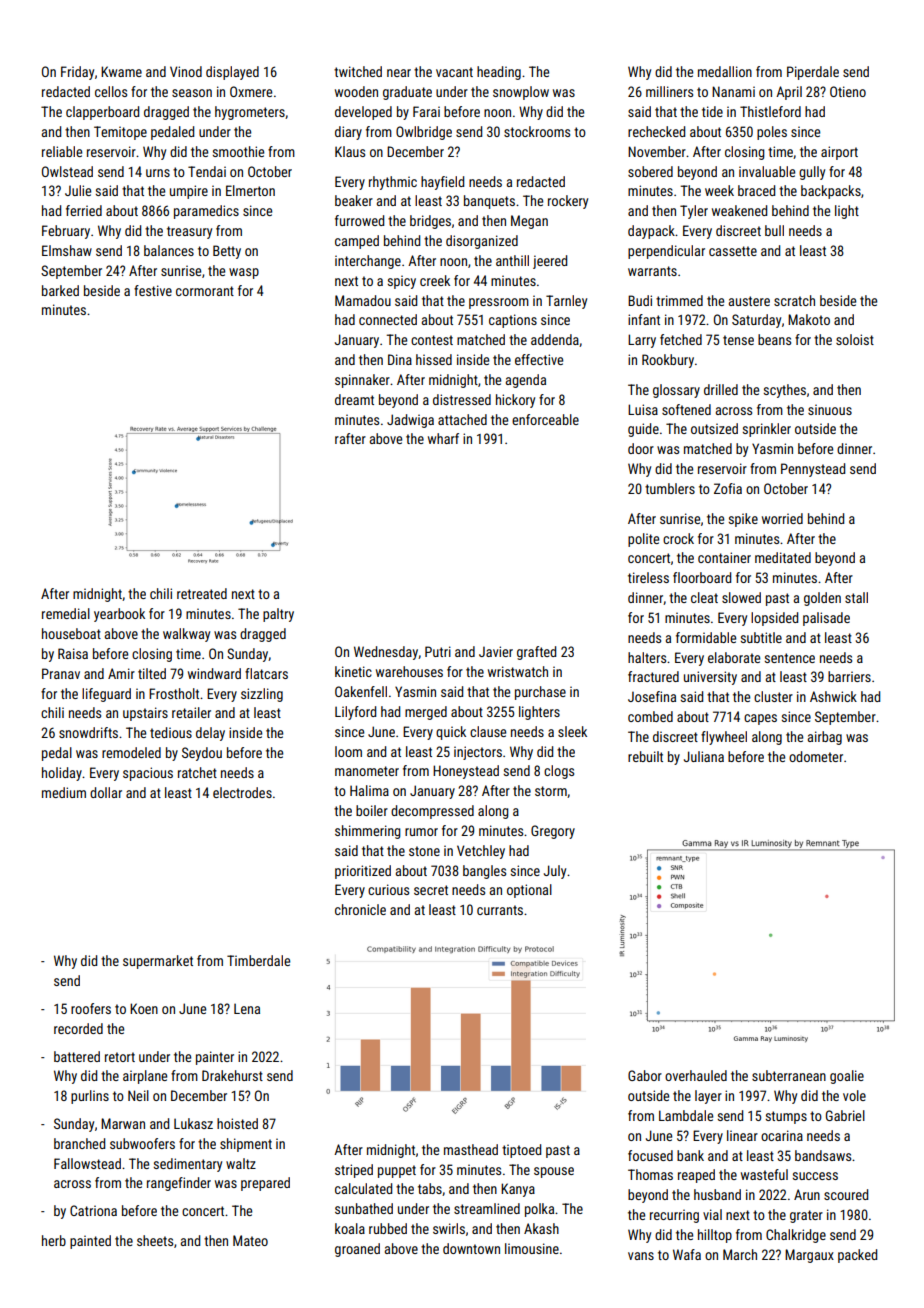 The width and height of the image is (924, 1308). Describe the element at coordinates (430, 222) in the image. I see `bridges` at that location.
